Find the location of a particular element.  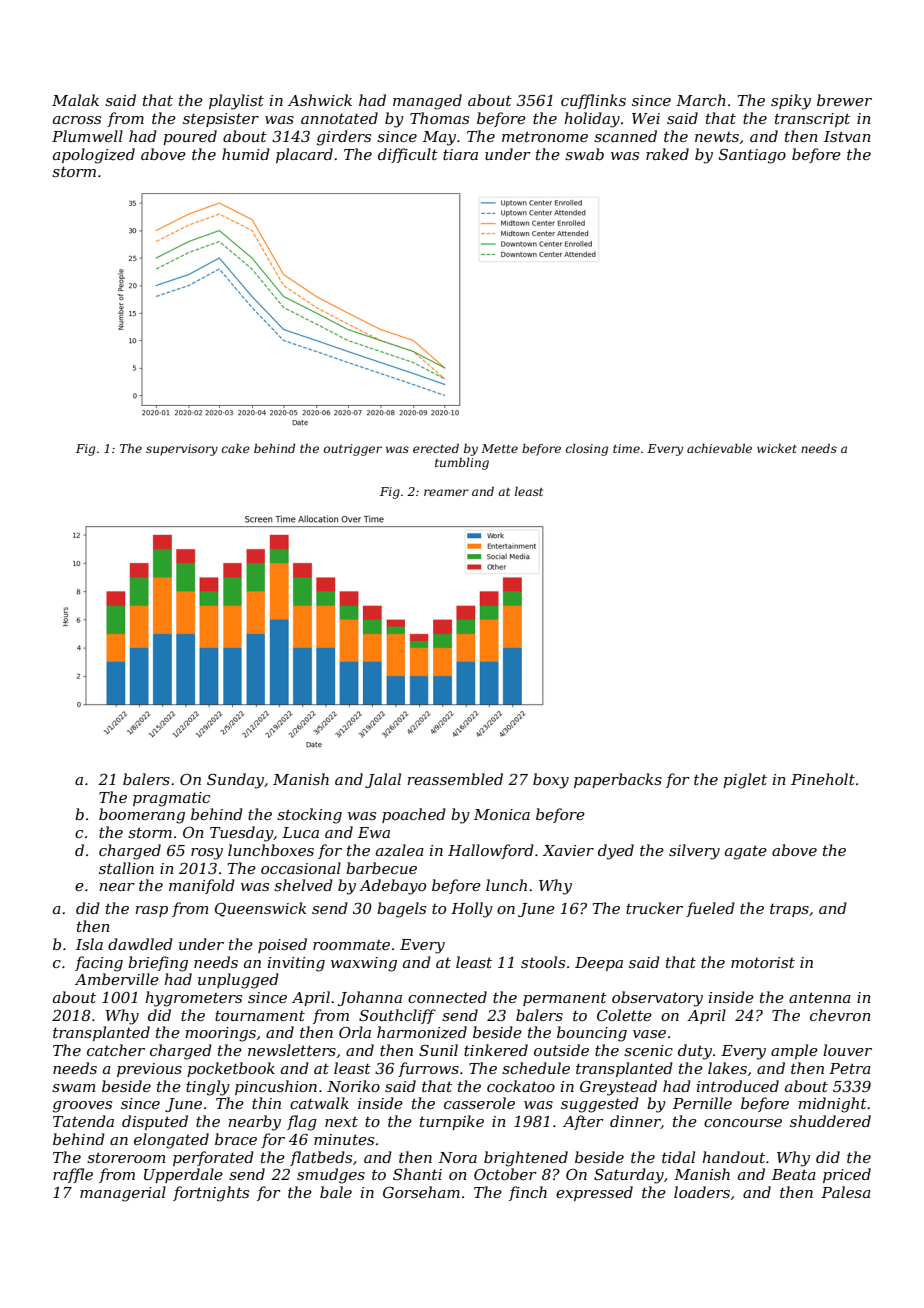

metronome is located at coordinates (545, 136).
